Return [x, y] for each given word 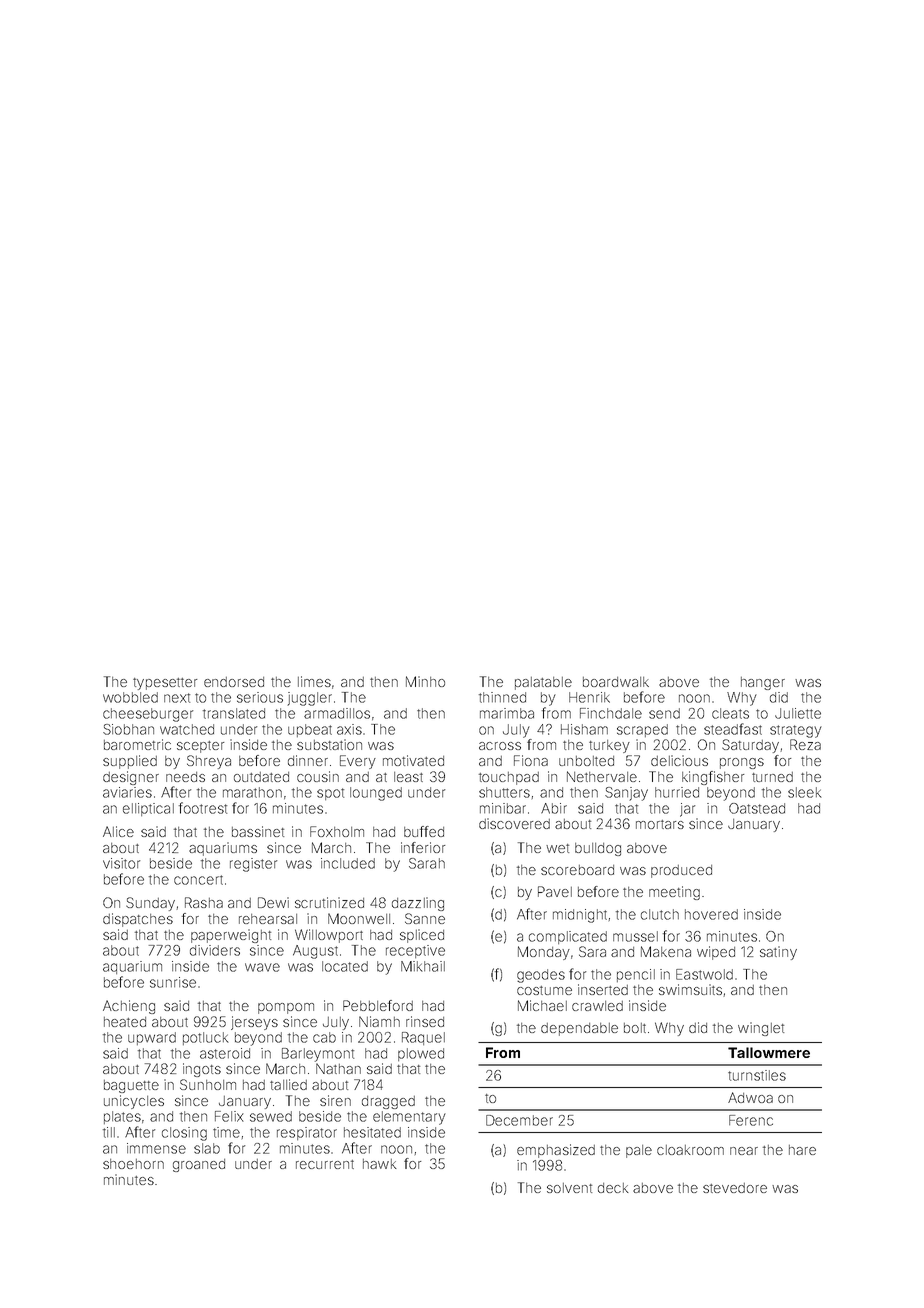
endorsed [234, 682]
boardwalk [616, 682]
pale [639, 1151]
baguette [131, 1086]
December [519, 1120]
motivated [413, 760]
